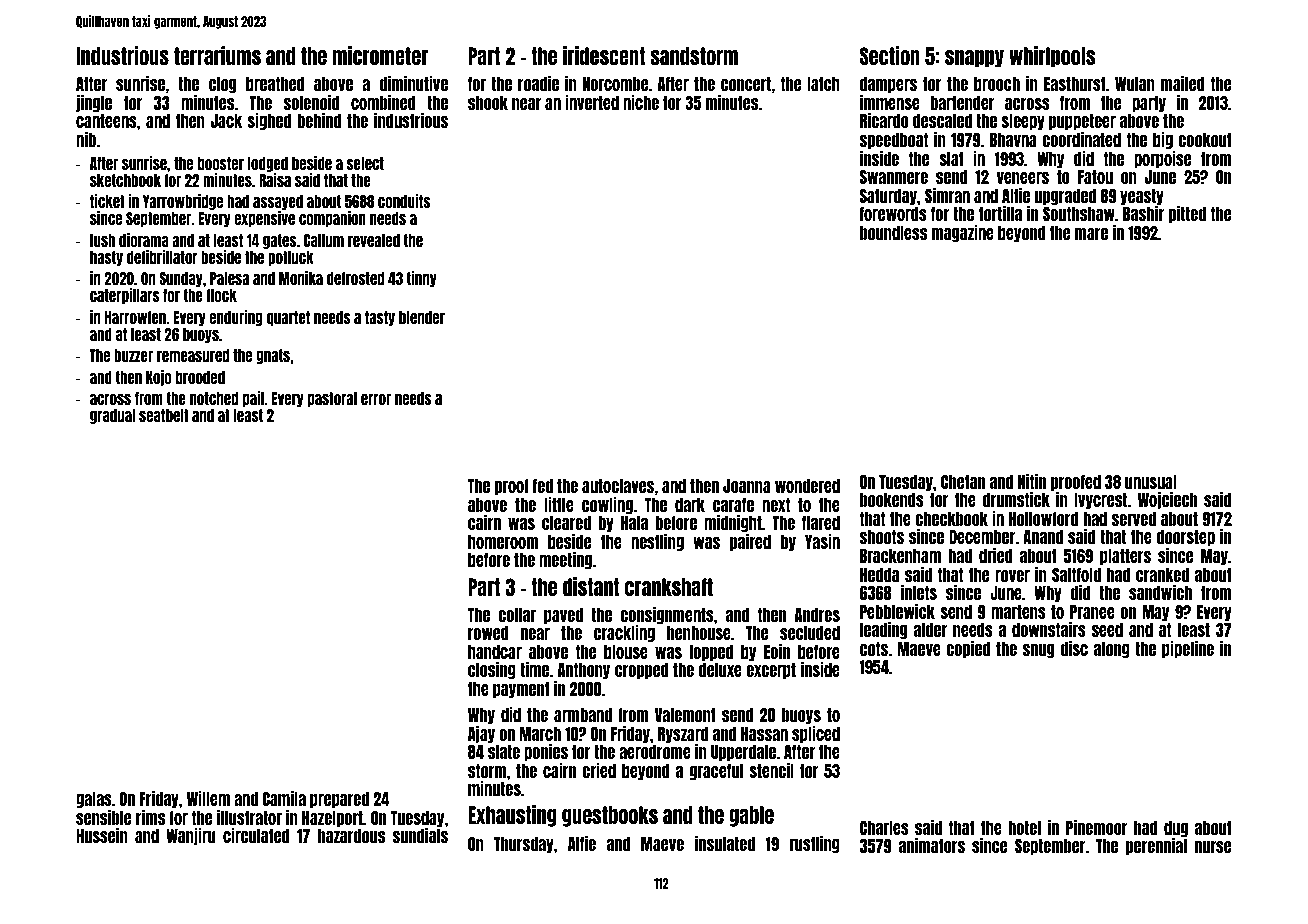 The height and width of the screenshot is (924, 1308). What do you see at coordinates (164, 415) in the screenshot?
I see `seatbelt` at bounding box center [164, 415].
